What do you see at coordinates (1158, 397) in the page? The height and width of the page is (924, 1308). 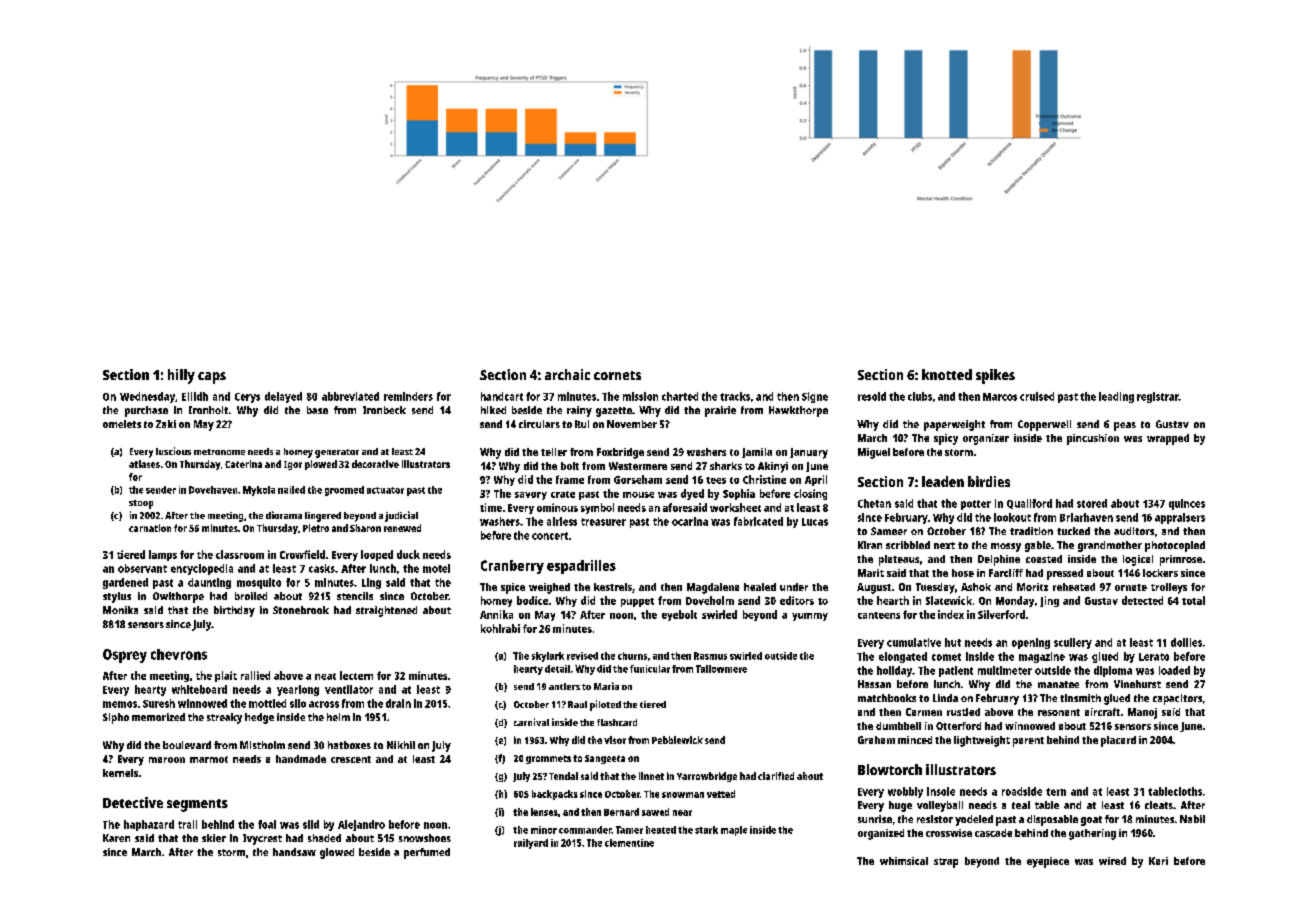 I see `registrar` at bounding box center [1158, 397].
